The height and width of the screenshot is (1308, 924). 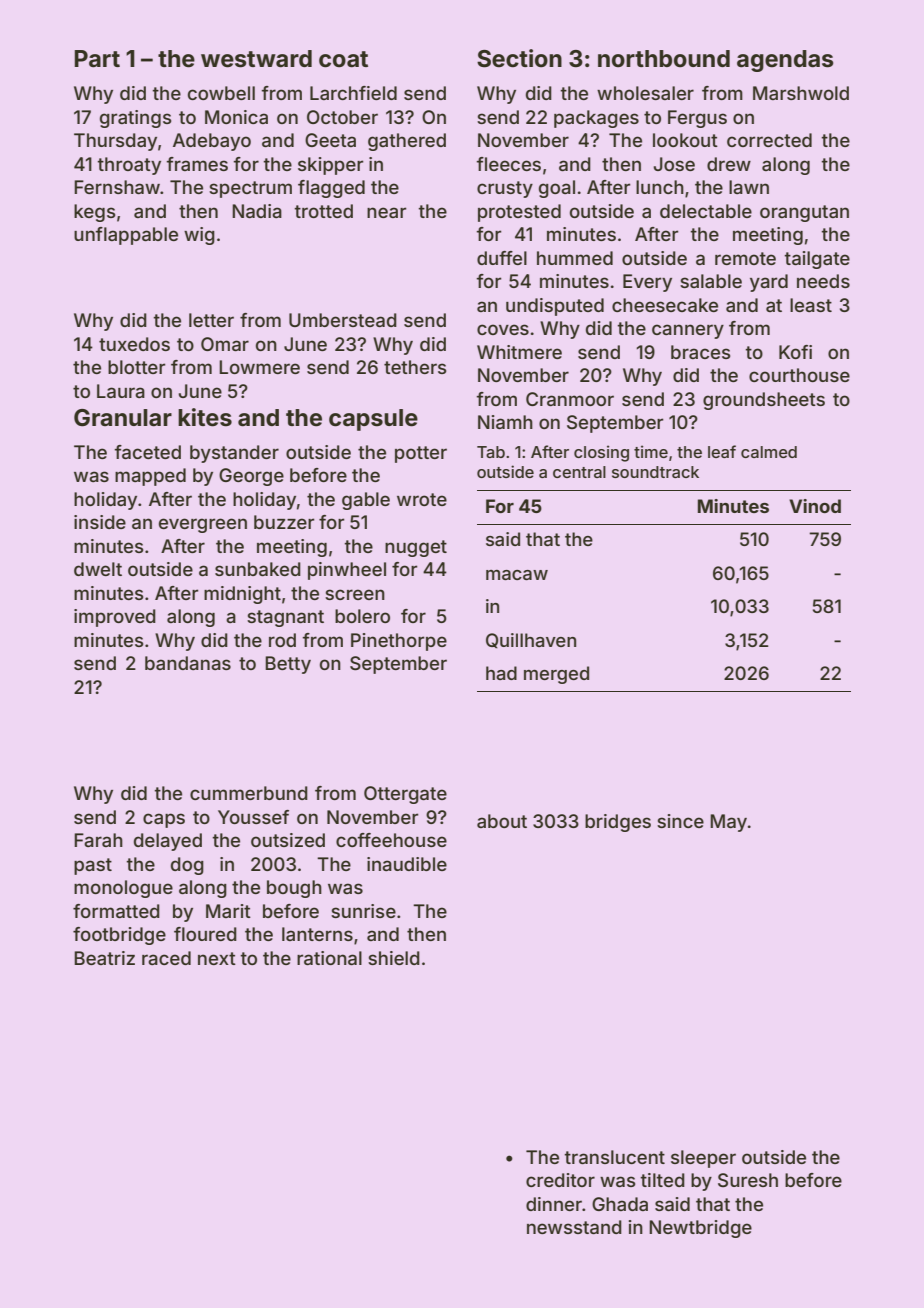 I want to click on sleeper, so click(x=703, y=1159).
